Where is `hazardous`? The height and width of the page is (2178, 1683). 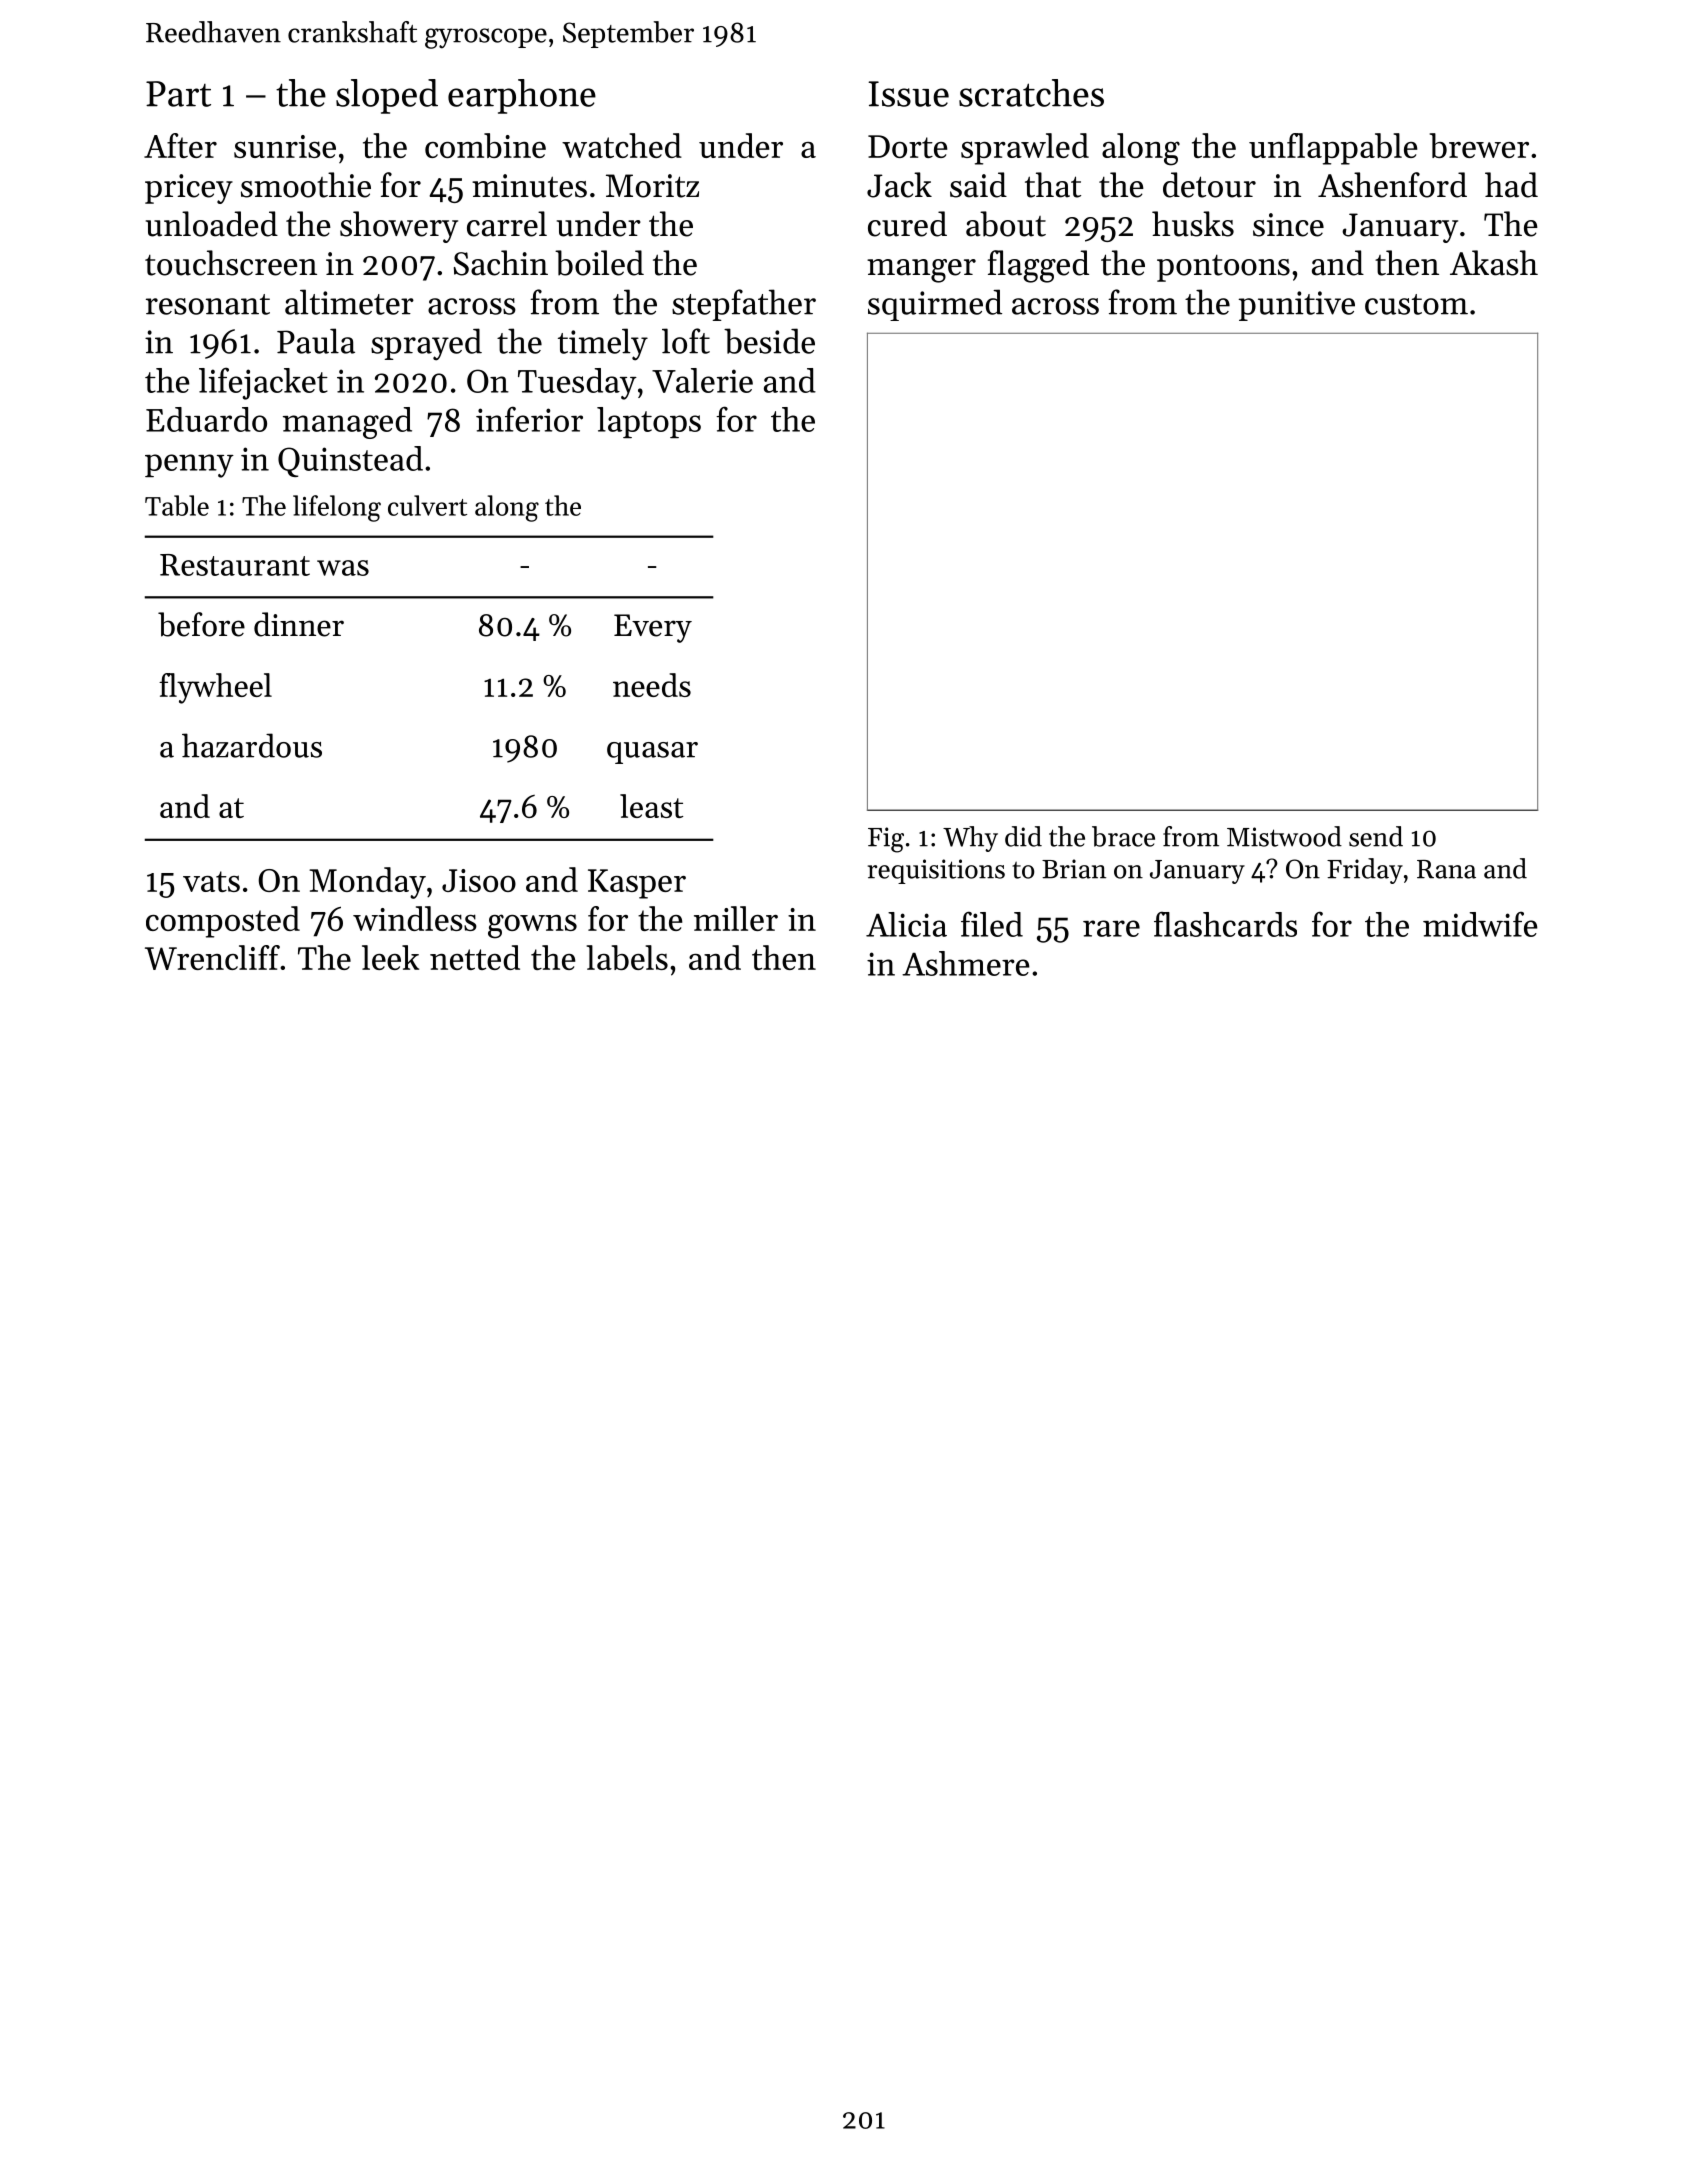 hazardous is located at coordinates (252, 745).
